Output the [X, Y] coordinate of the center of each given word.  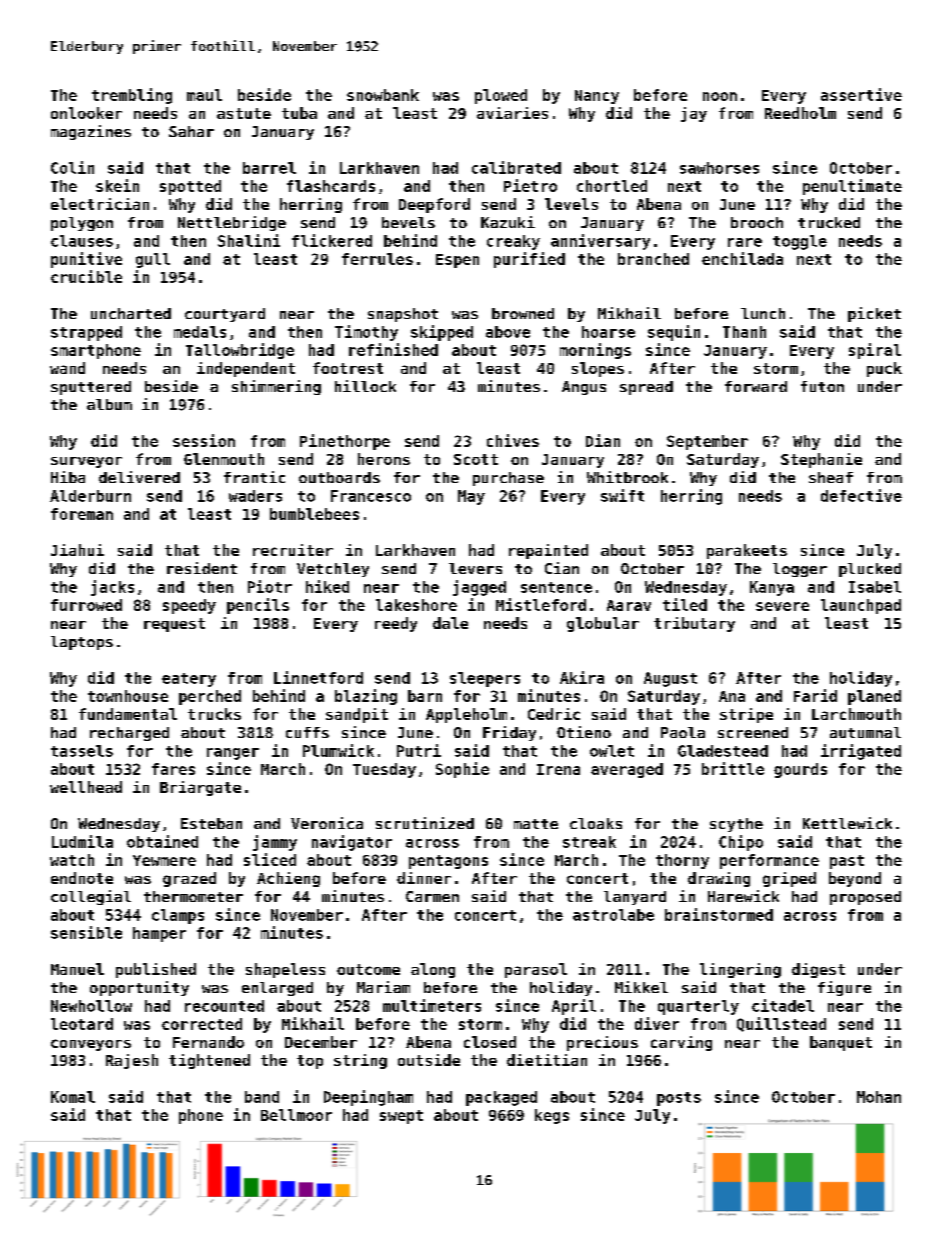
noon [720, 96]
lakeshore [416, 605]
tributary [694, 624]
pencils [258, 606]
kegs [552, 1116]
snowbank [383, 95]
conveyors [91, 1045]
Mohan [879, 1097]
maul [204, 95]
